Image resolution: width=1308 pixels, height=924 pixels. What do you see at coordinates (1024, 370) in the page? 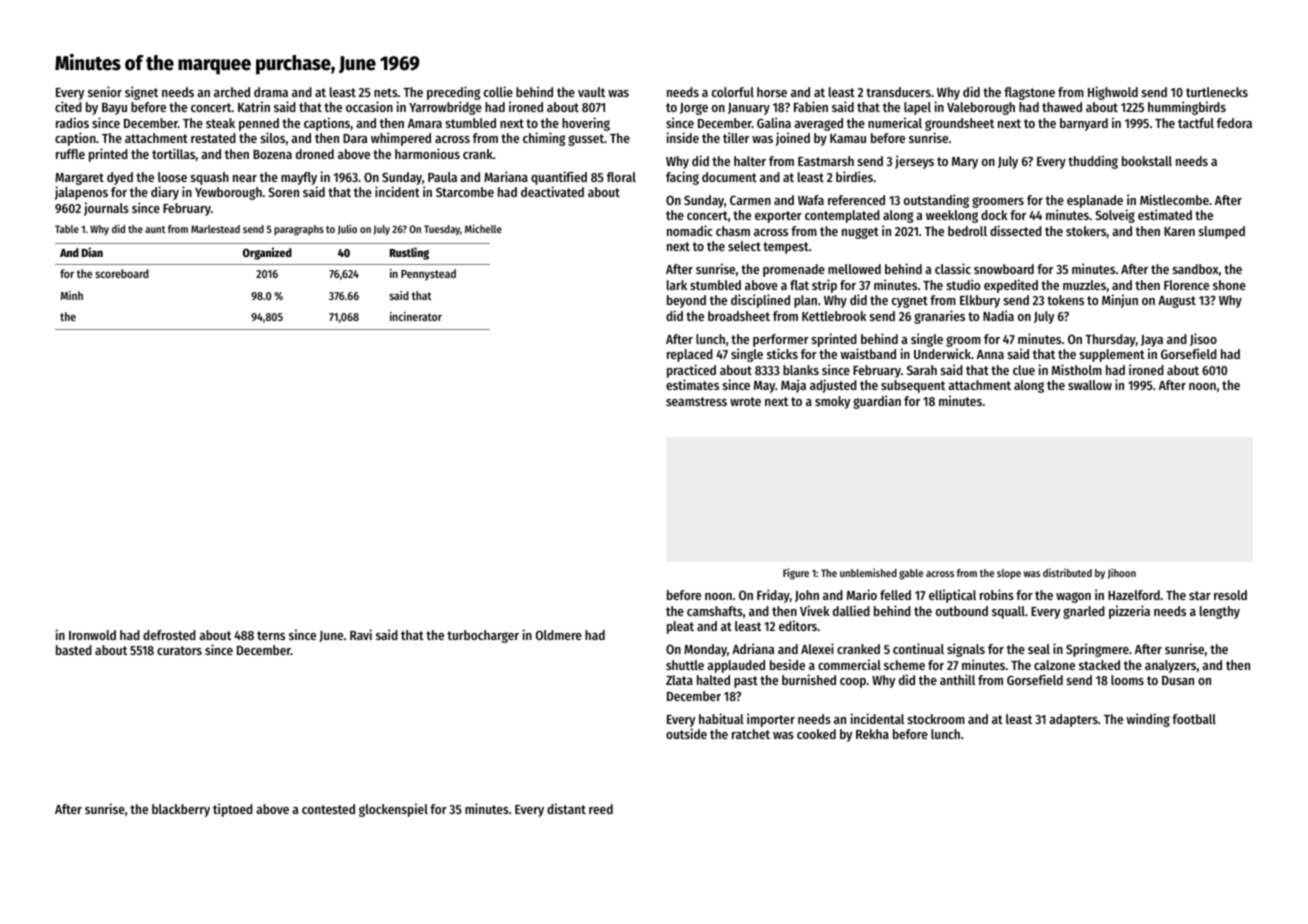
I see `clue` at bounding box center [1024, 370].
